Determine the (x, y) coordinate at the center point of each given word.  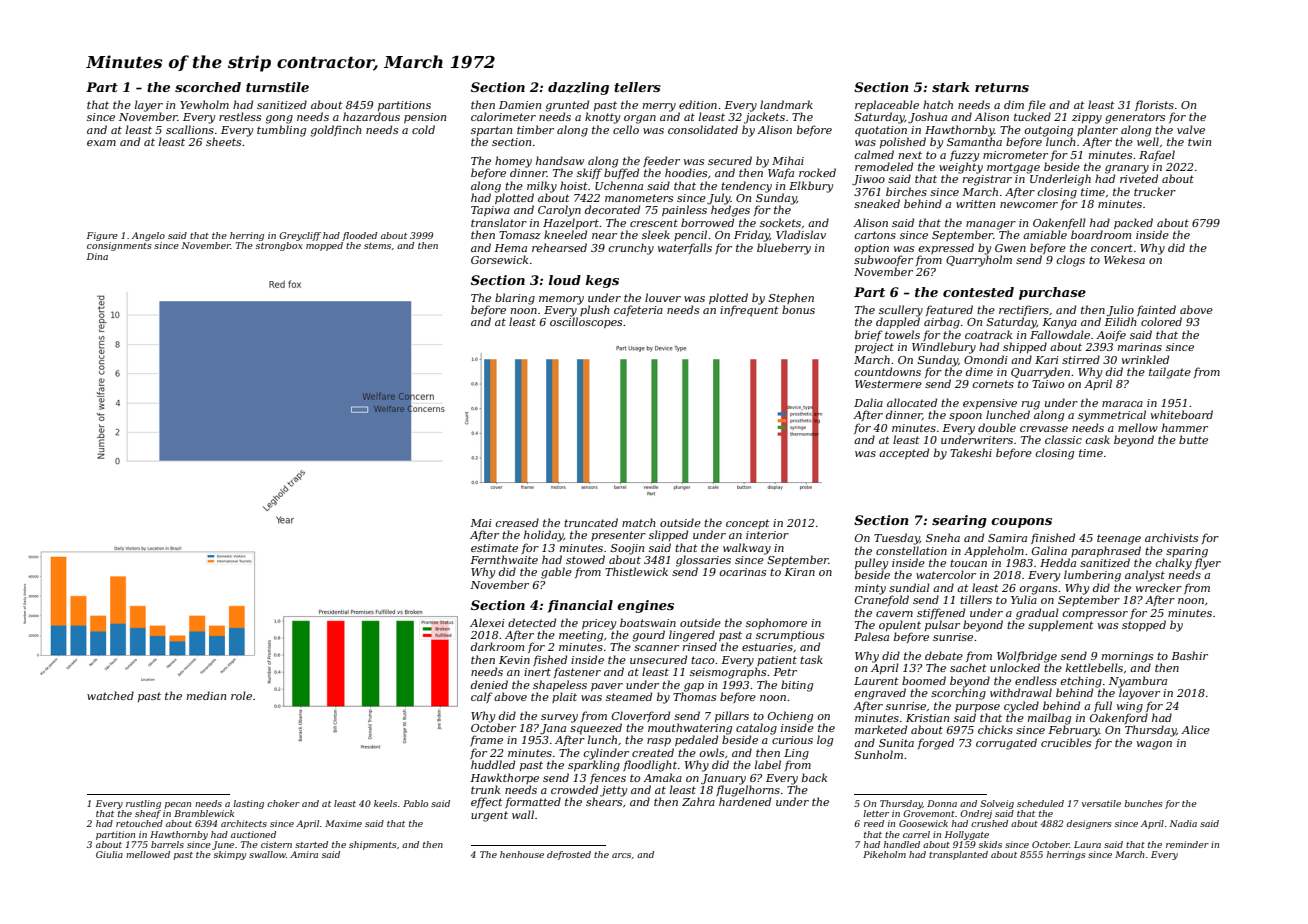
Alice (1195, 729)
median (206, 695)
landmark (786, 104)
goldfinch (336, 131)
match (639, 522)
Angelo (148, 236)
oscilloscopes (586, 322)
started (311, 844)
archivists (1171, 537)
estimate (494, 548)
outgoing (1048, 131)
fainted (1156, 310)
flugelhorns (748, 791)
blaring (515, 299)
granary (1127, 169)
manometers (639, 198)
